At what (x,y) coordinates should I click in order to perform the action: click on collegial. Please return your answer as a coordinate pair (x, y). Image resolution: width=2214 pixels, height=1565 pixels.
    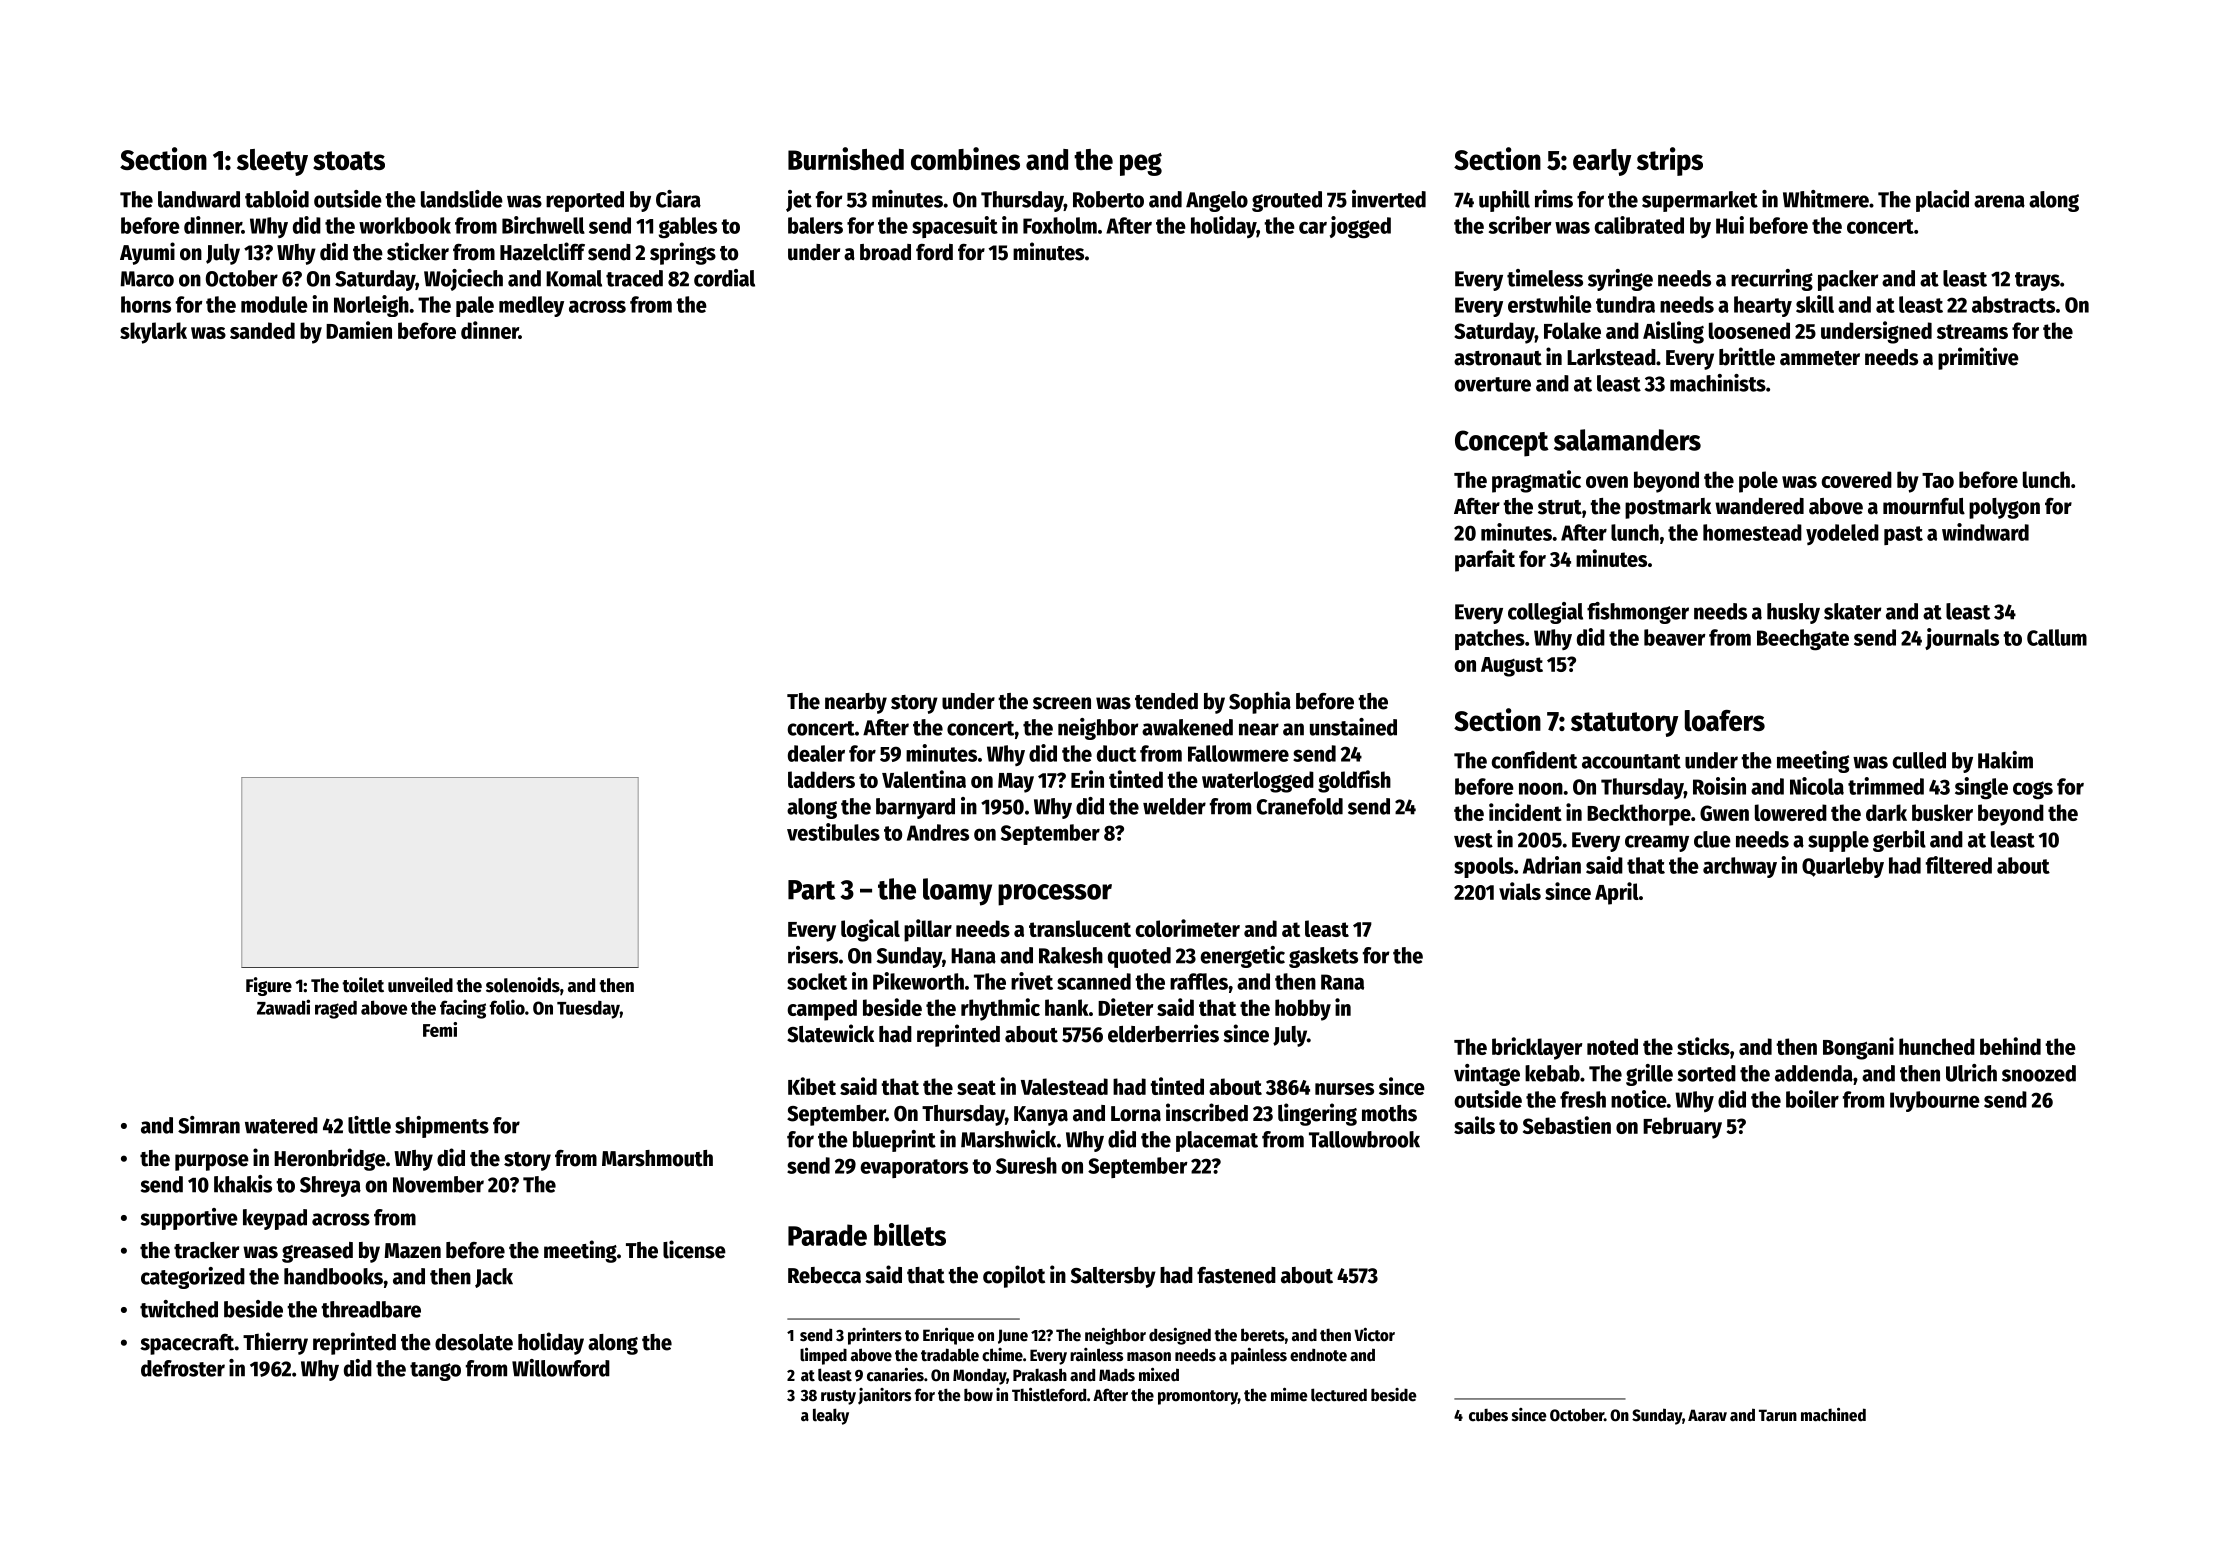
    Looking at the image, I should click on (1545, 613).
